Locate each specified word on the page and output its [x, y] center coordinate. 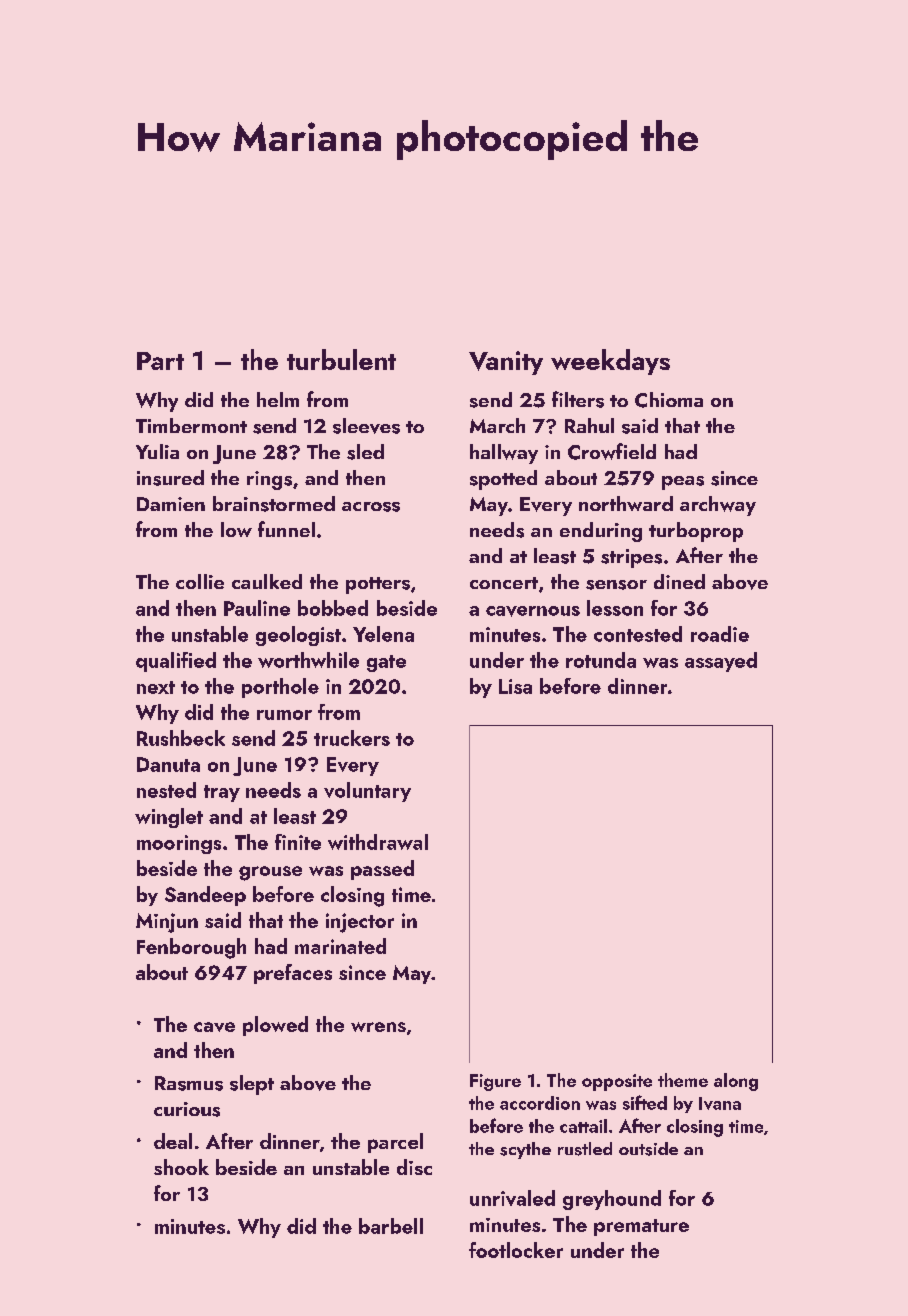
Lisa [515, 686]
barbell [391, 1226]
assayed [721, 662]
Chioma [669, 400]
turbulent [341, 359]
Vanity [506, 363]
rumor [284, 715]
